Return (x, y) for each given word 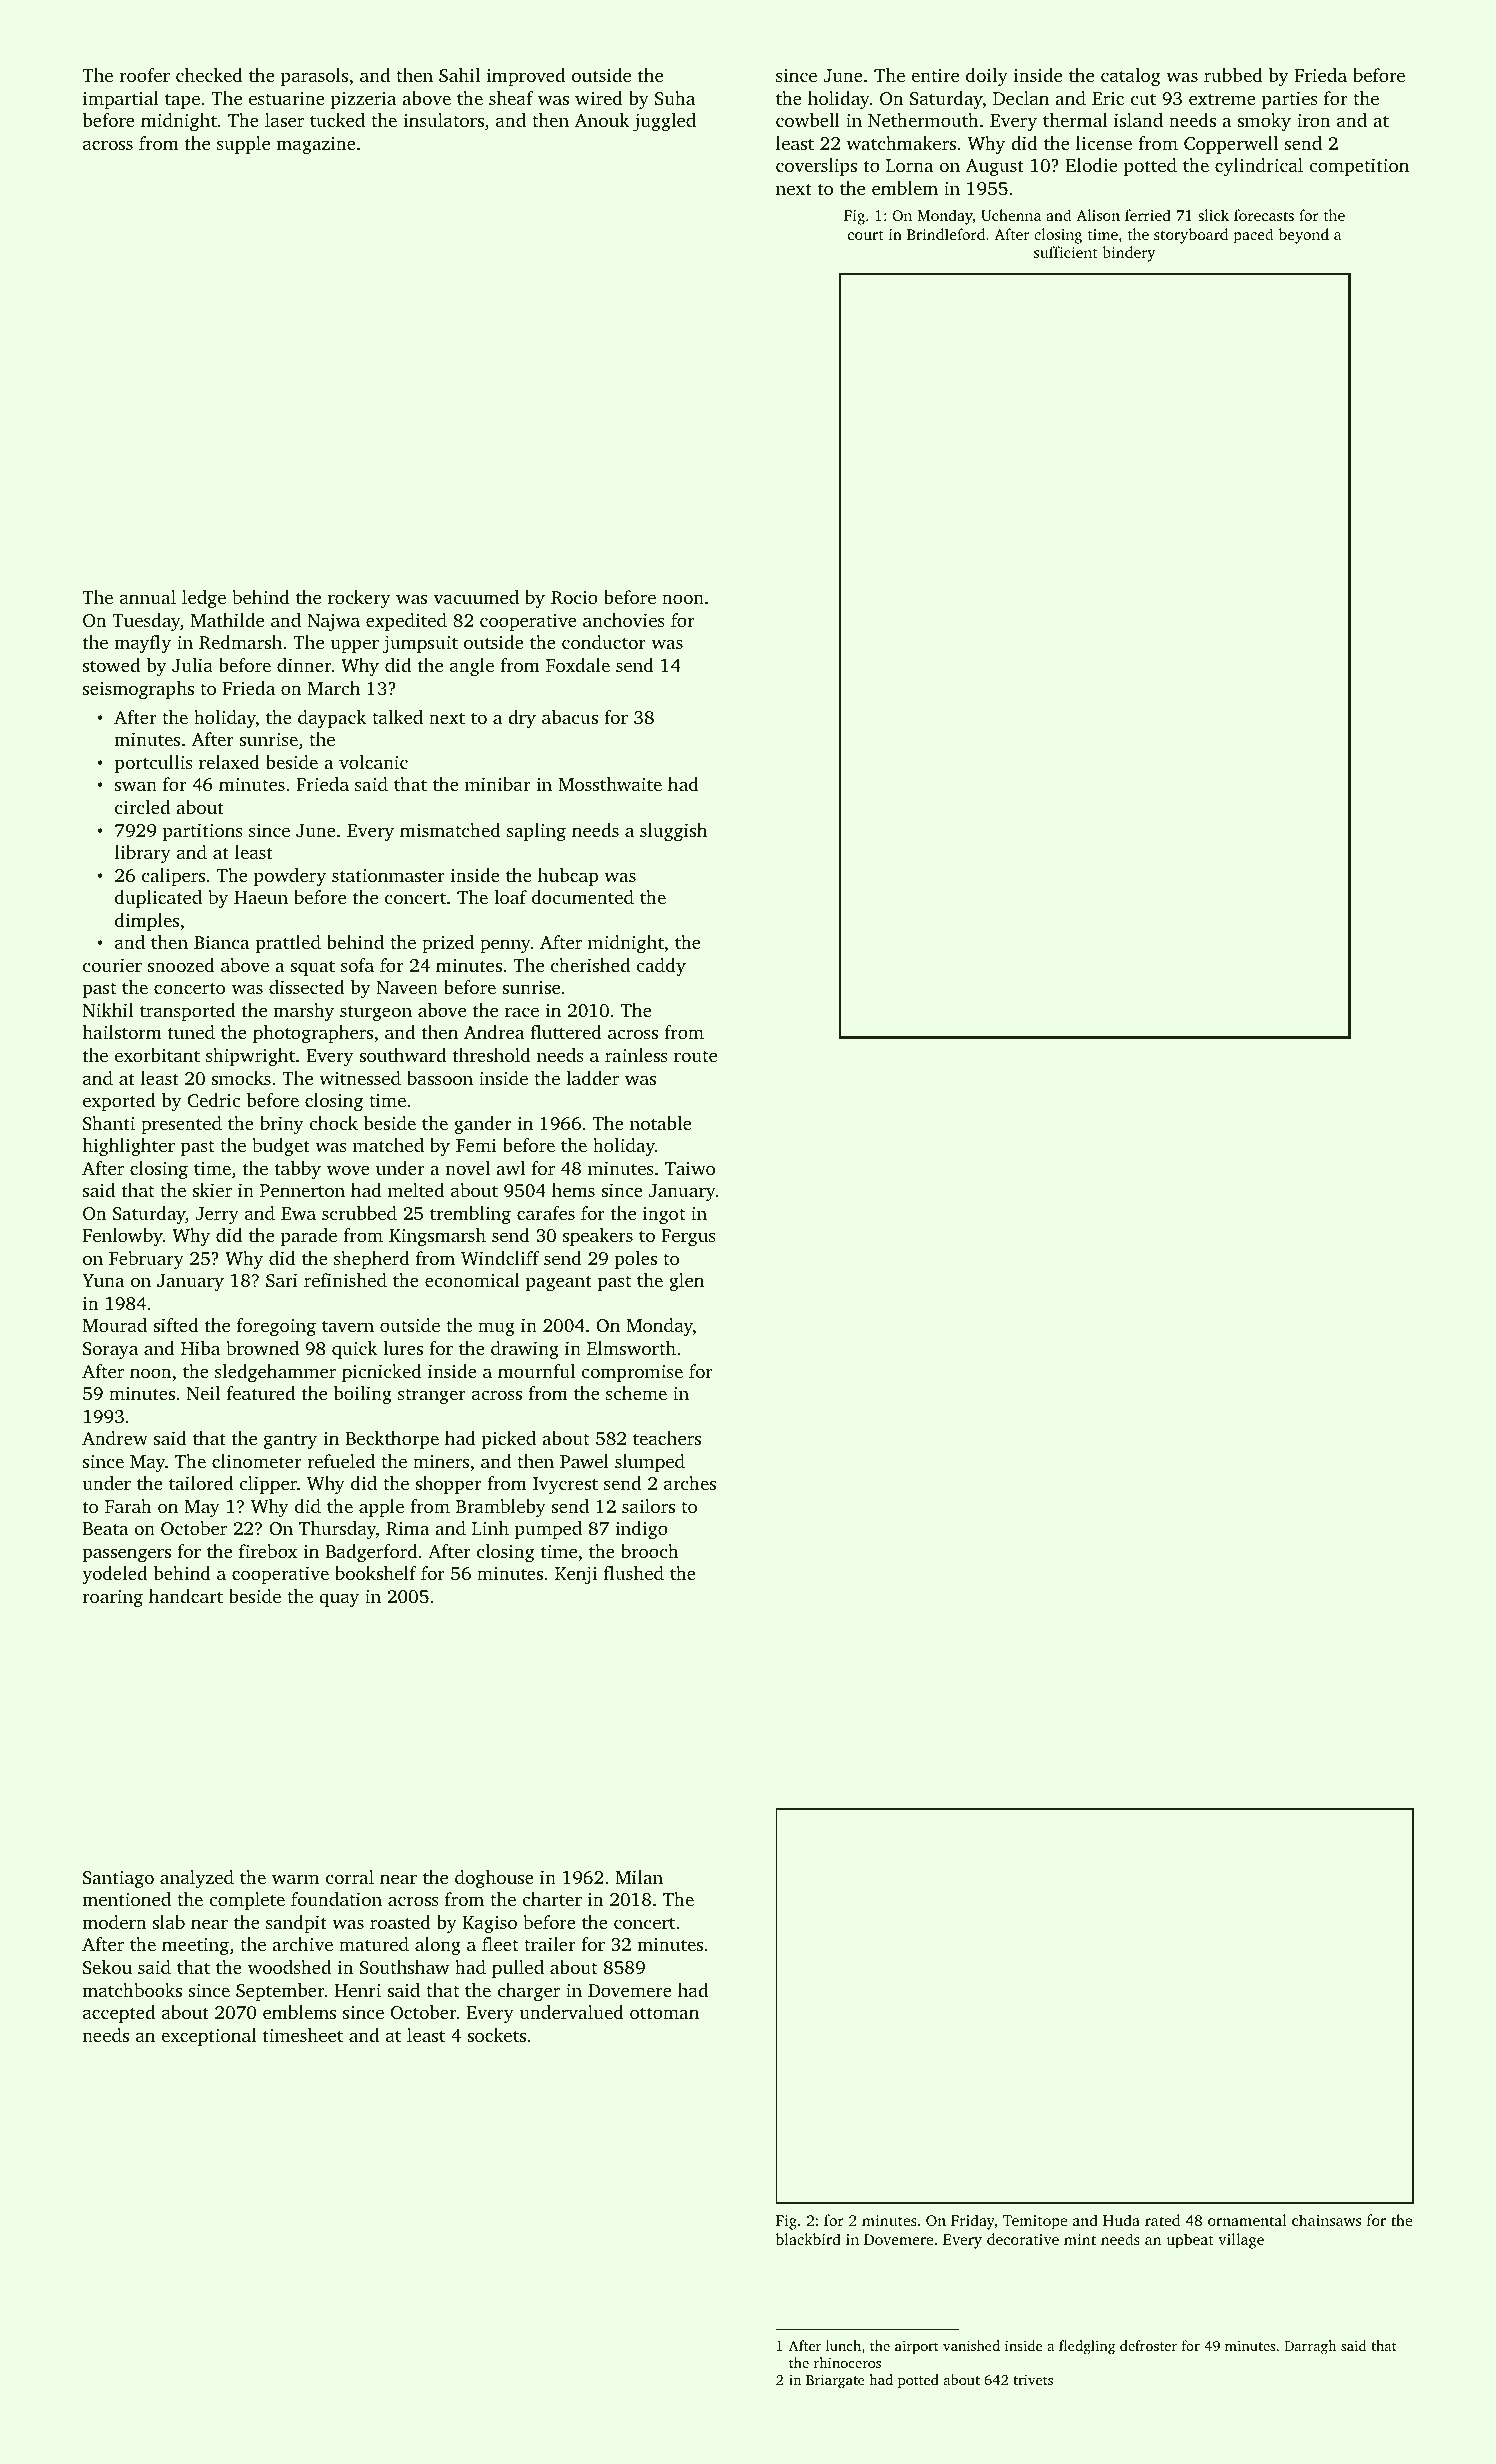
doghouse (494, 1879)
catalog (1131, 77)
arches (690, 1483)
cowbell (808, 120)
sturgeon (376, 1013)
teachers (667, 1438)
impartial (121, 100)
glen (686, 1282)
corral (350, 1877)
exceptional (209, 2037)
